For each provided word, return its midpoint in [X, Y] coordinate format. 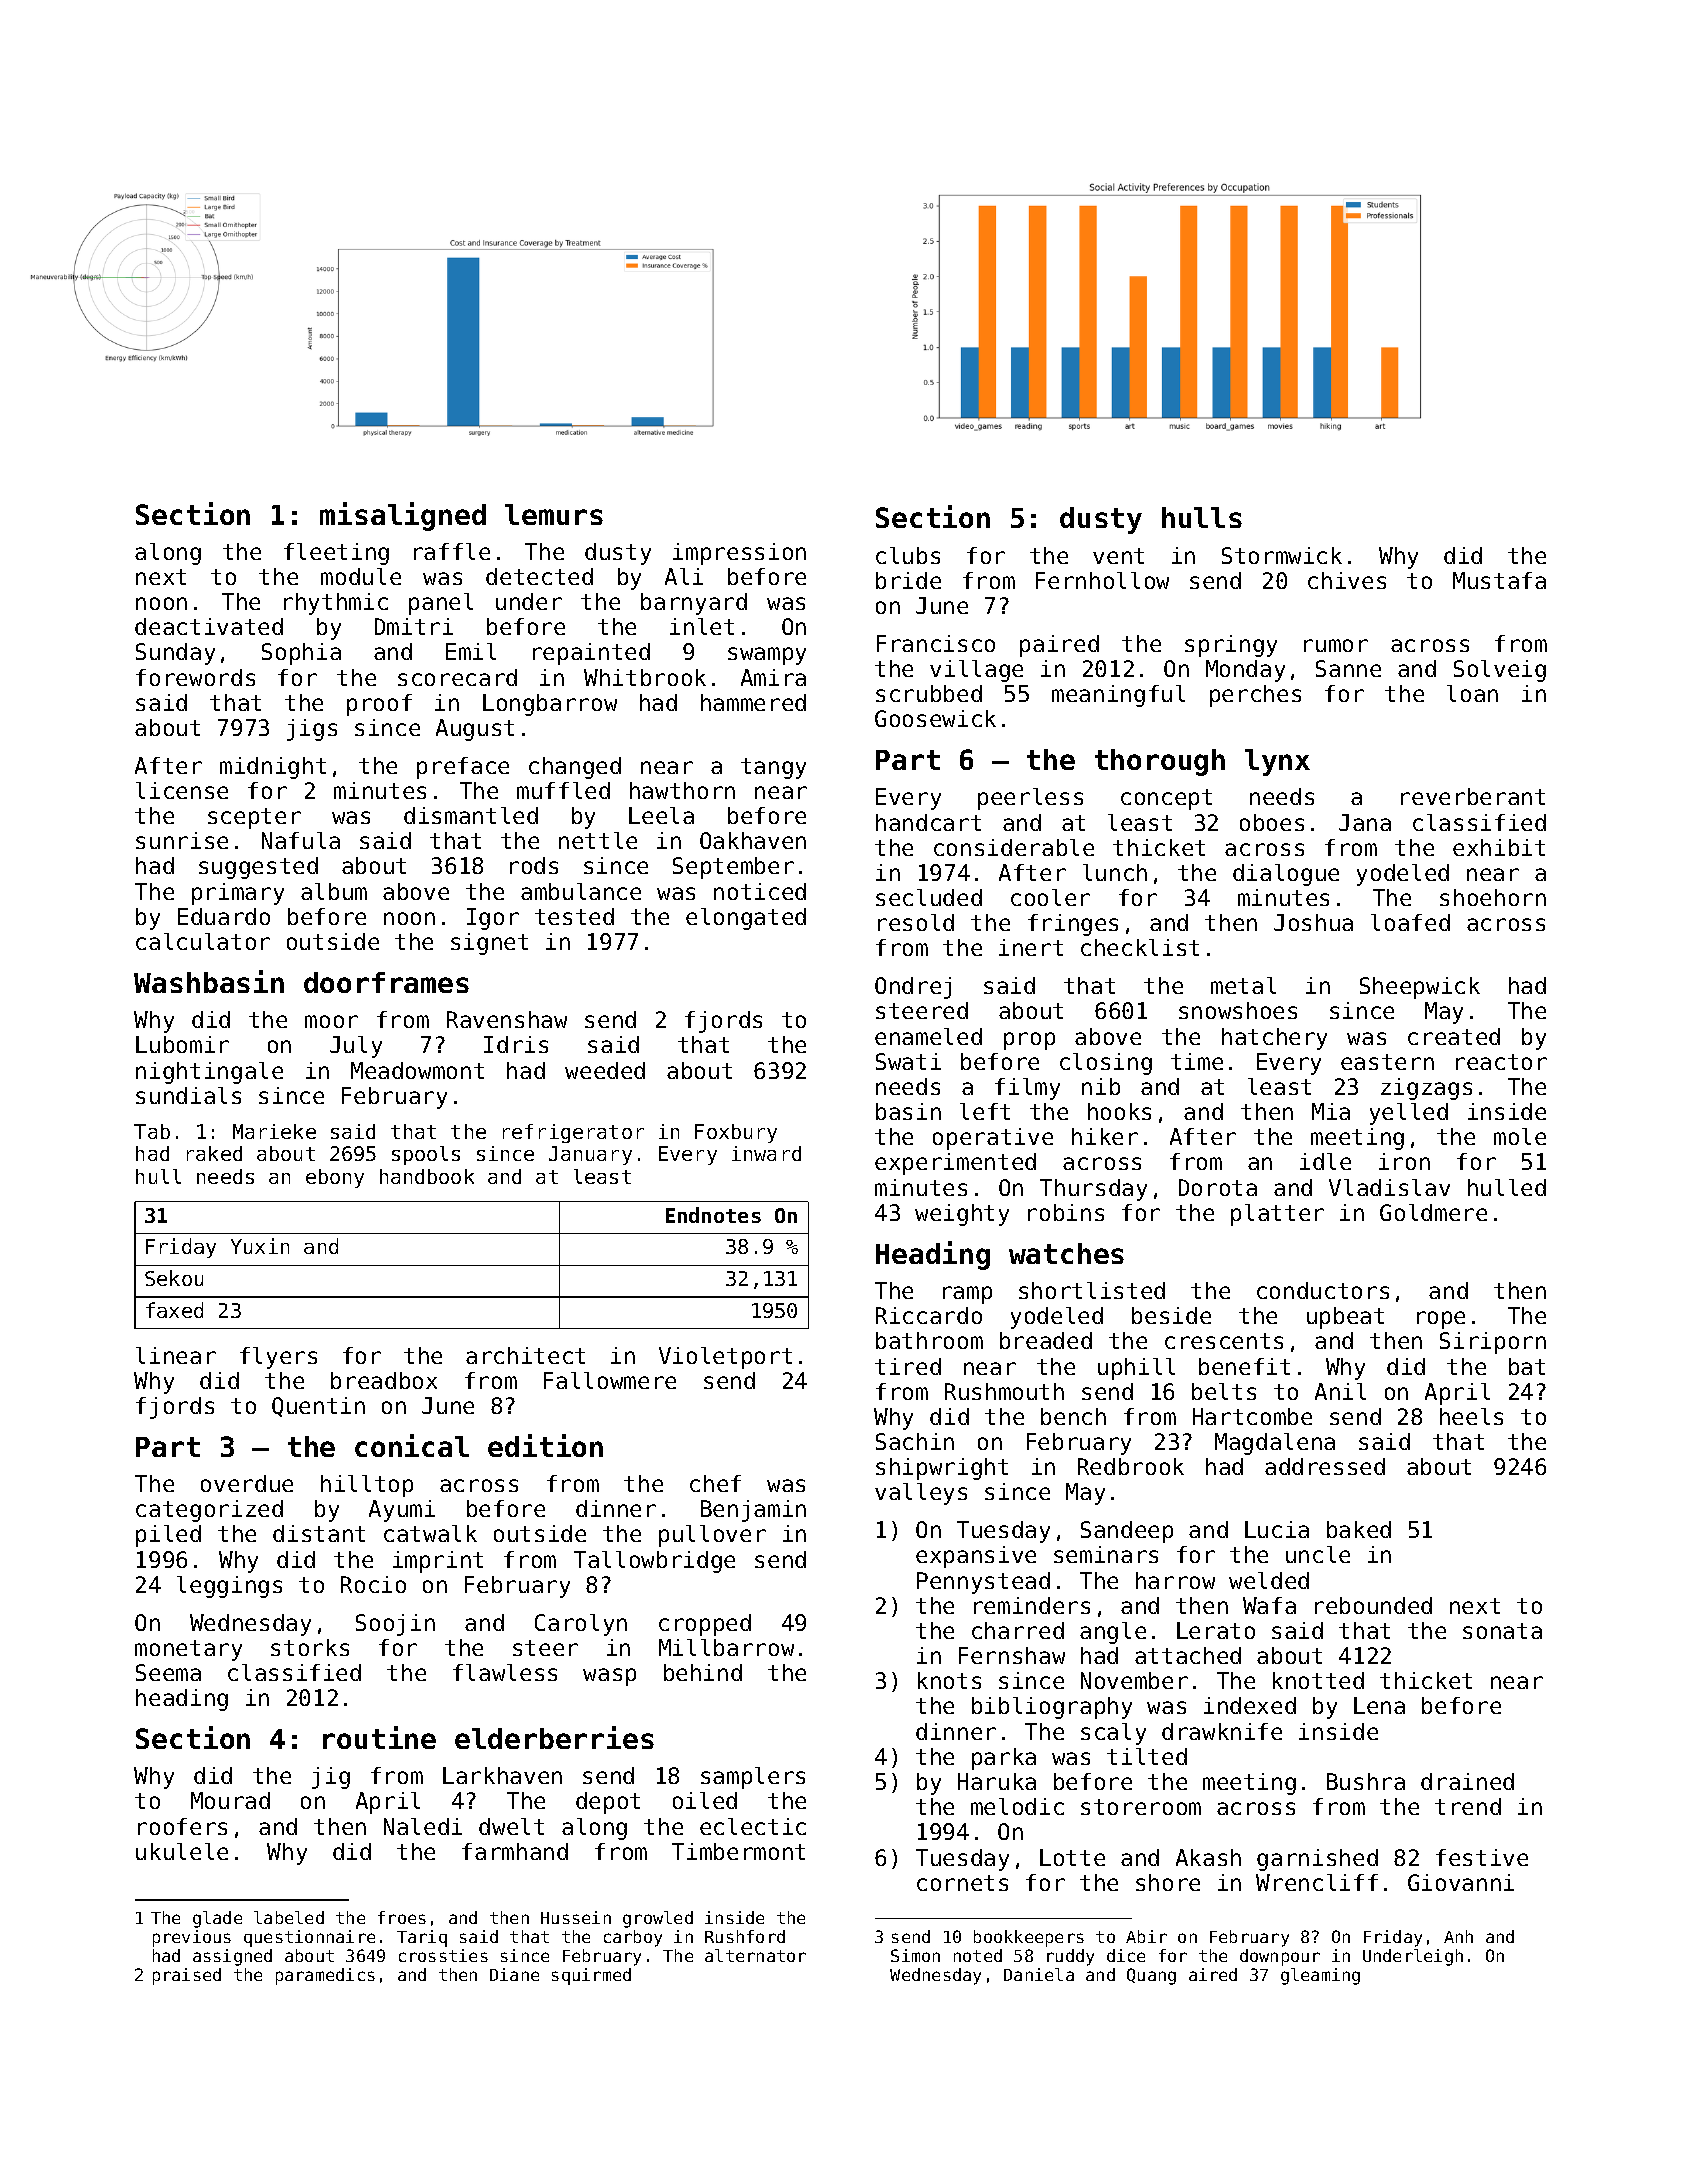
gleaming [1320, 1976]
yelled [1409, 1114]
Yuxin [260, 1246]
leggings [229, 1587]
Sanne [1348, 668]
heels [1471, 1416]
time [1197, 1061]
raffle [452, 551]
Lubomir [182, 1044]
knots [949, 1680]
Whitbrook [645, 677]
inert [1031, 947]
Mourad [230, 1800]
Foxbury [736, 1133]
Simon [915, 1955]
